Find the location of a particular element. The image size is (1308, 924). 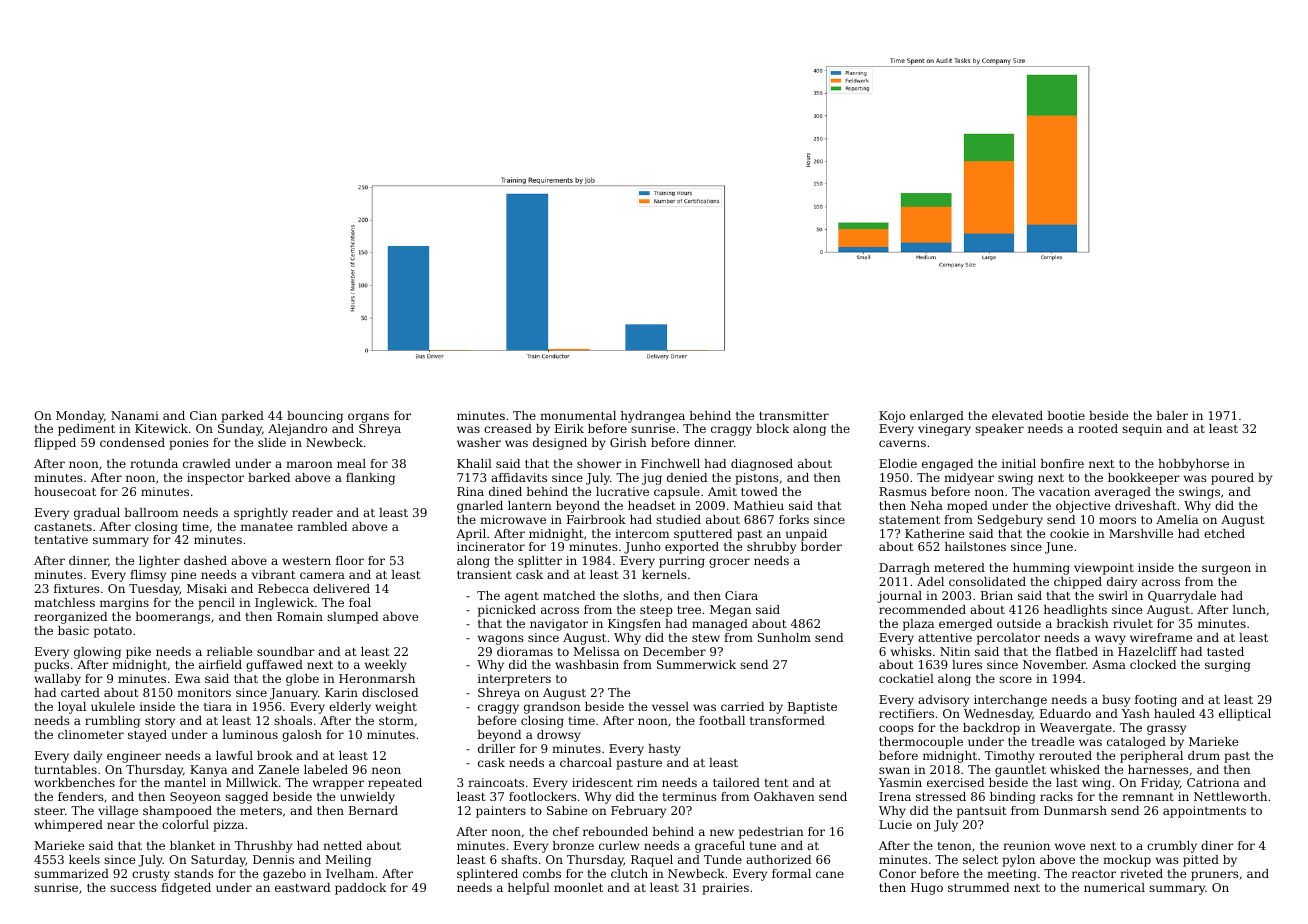

pediment is located at coordinates (86, 430).
